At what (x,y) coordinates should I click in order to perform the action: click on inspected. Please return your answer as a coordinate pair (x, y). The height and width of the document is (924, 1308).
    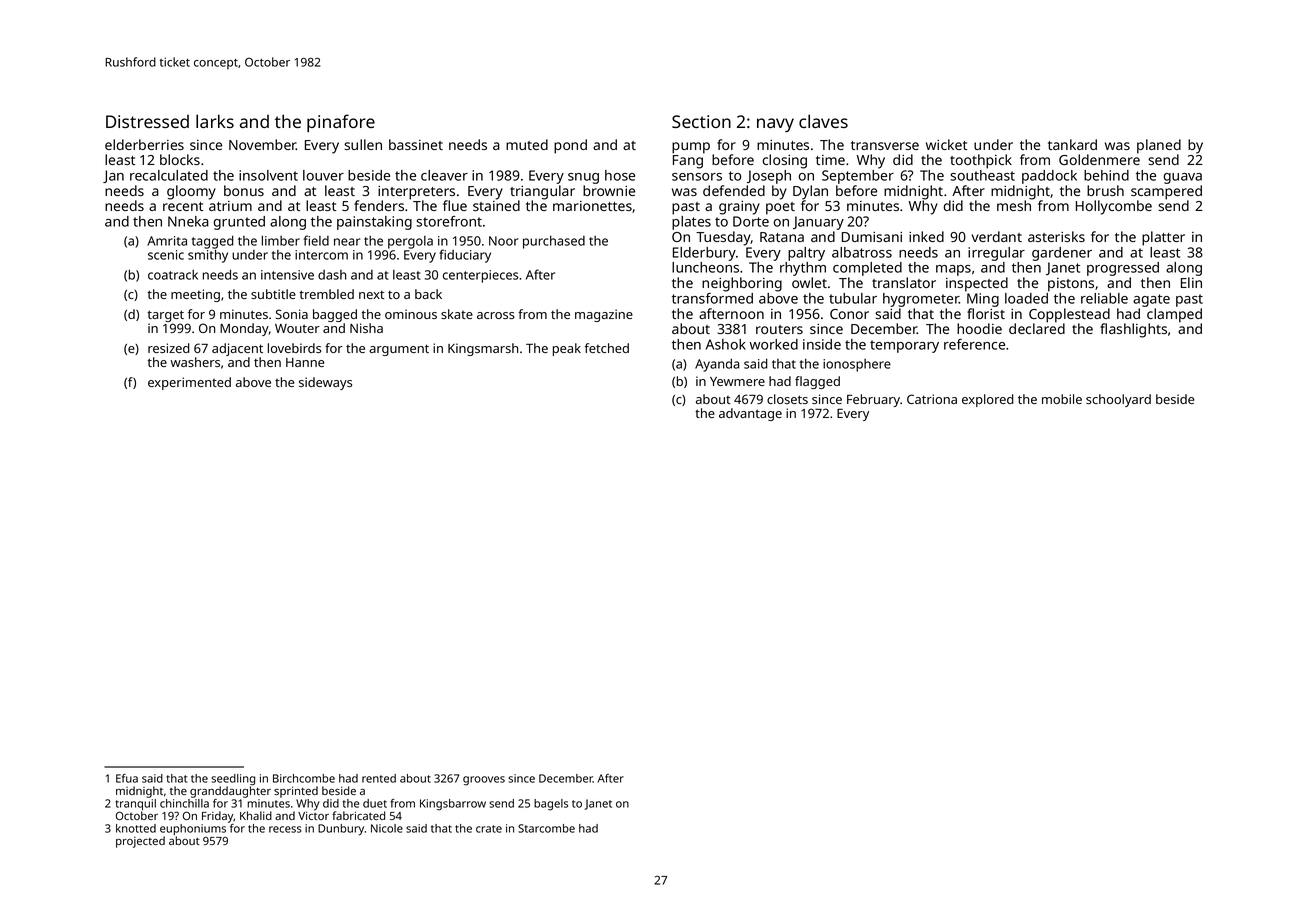
    Looking at the image, I should click on (977, 284).
